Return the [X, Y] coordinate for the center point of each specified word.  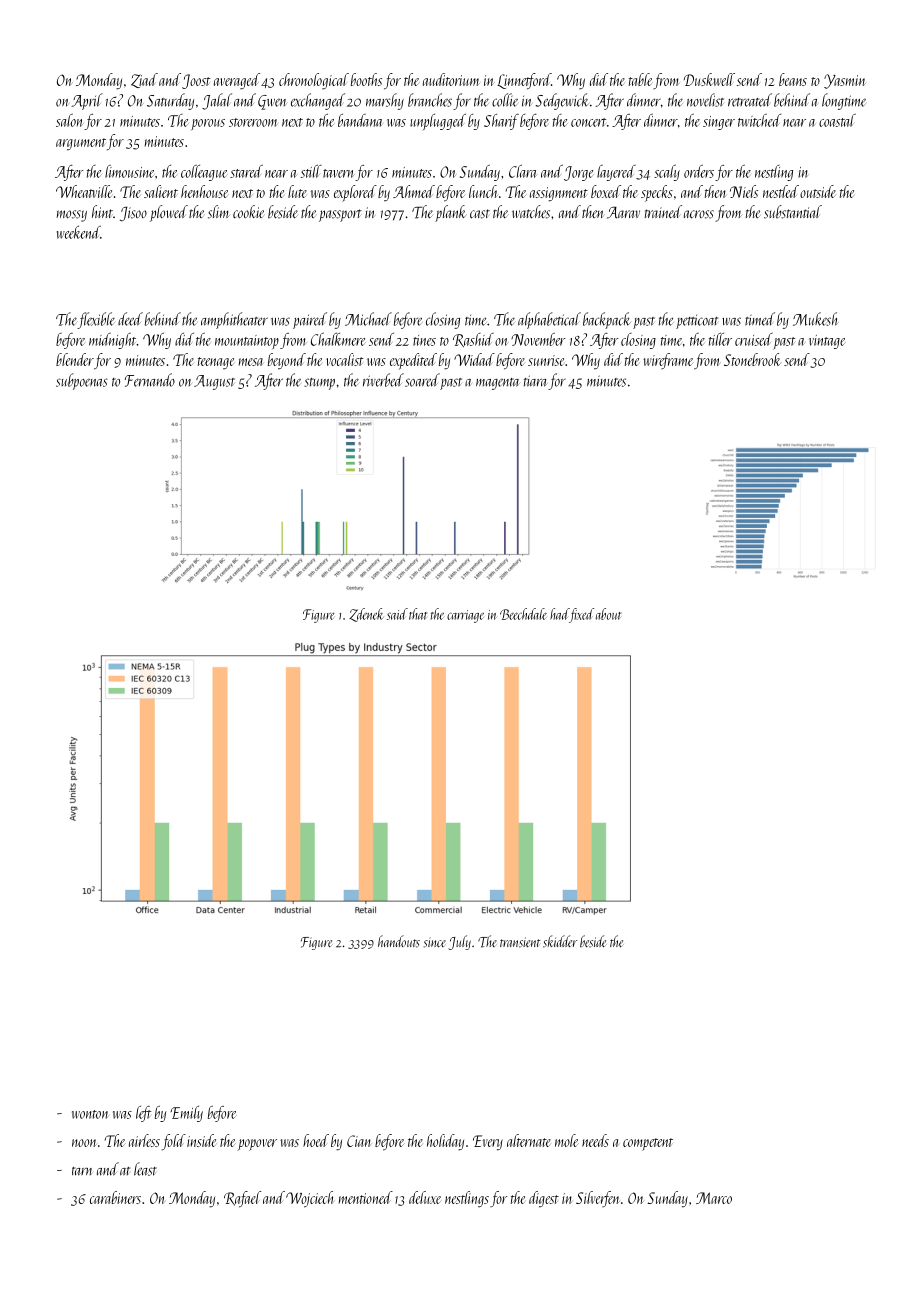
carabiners [115, 1197]
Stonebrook [752, 359]
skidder [560, 941]
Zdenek [366, 615]
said [397, 614]
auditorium [451, 79]
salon [70, 120]
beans [793, 79]
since [435, 942]
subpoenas [82, 381]
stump [319, 384]
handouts [399, 941]
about [608, 614]
